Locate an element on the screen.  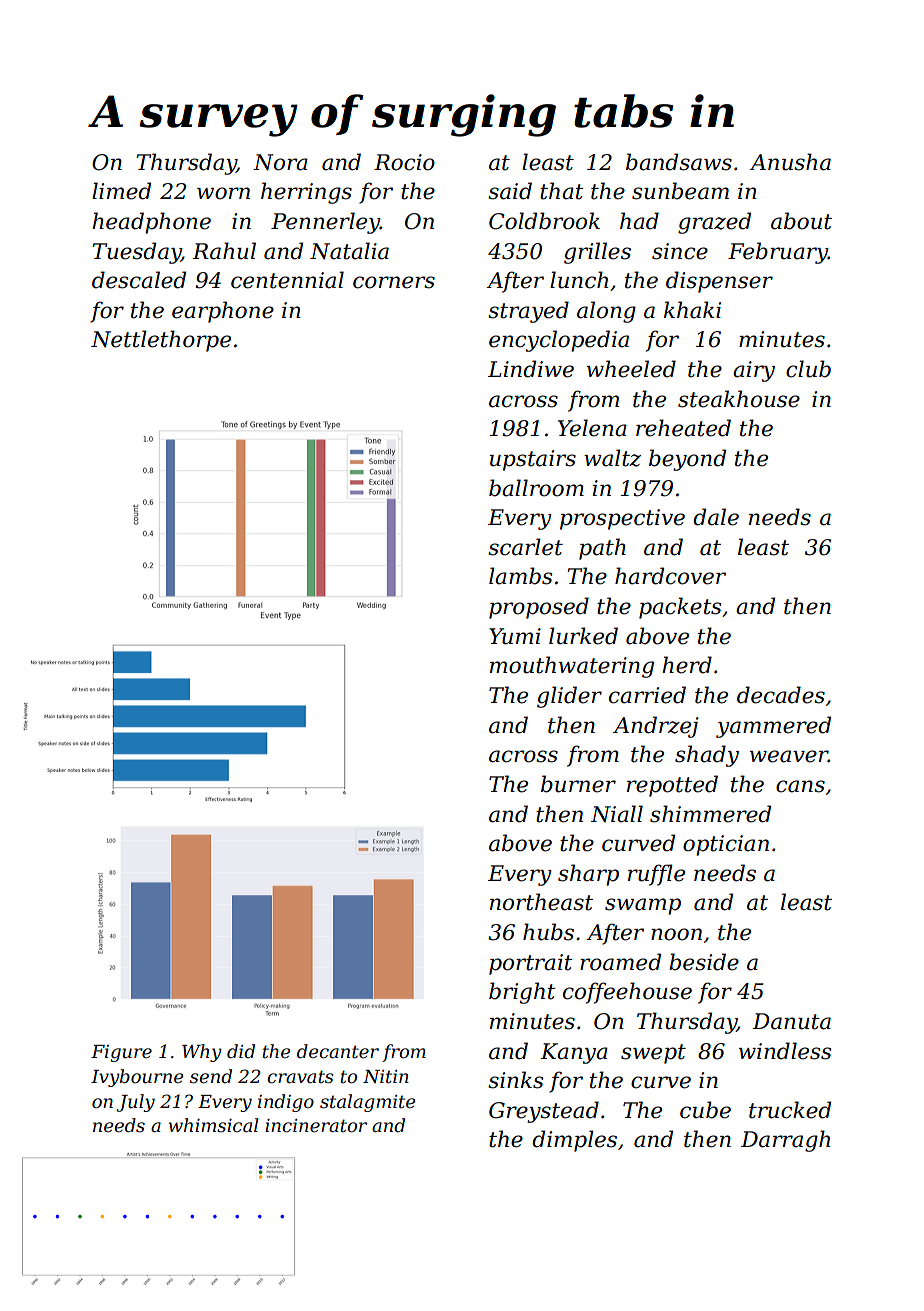
about is located at coordinates (801, 221).
